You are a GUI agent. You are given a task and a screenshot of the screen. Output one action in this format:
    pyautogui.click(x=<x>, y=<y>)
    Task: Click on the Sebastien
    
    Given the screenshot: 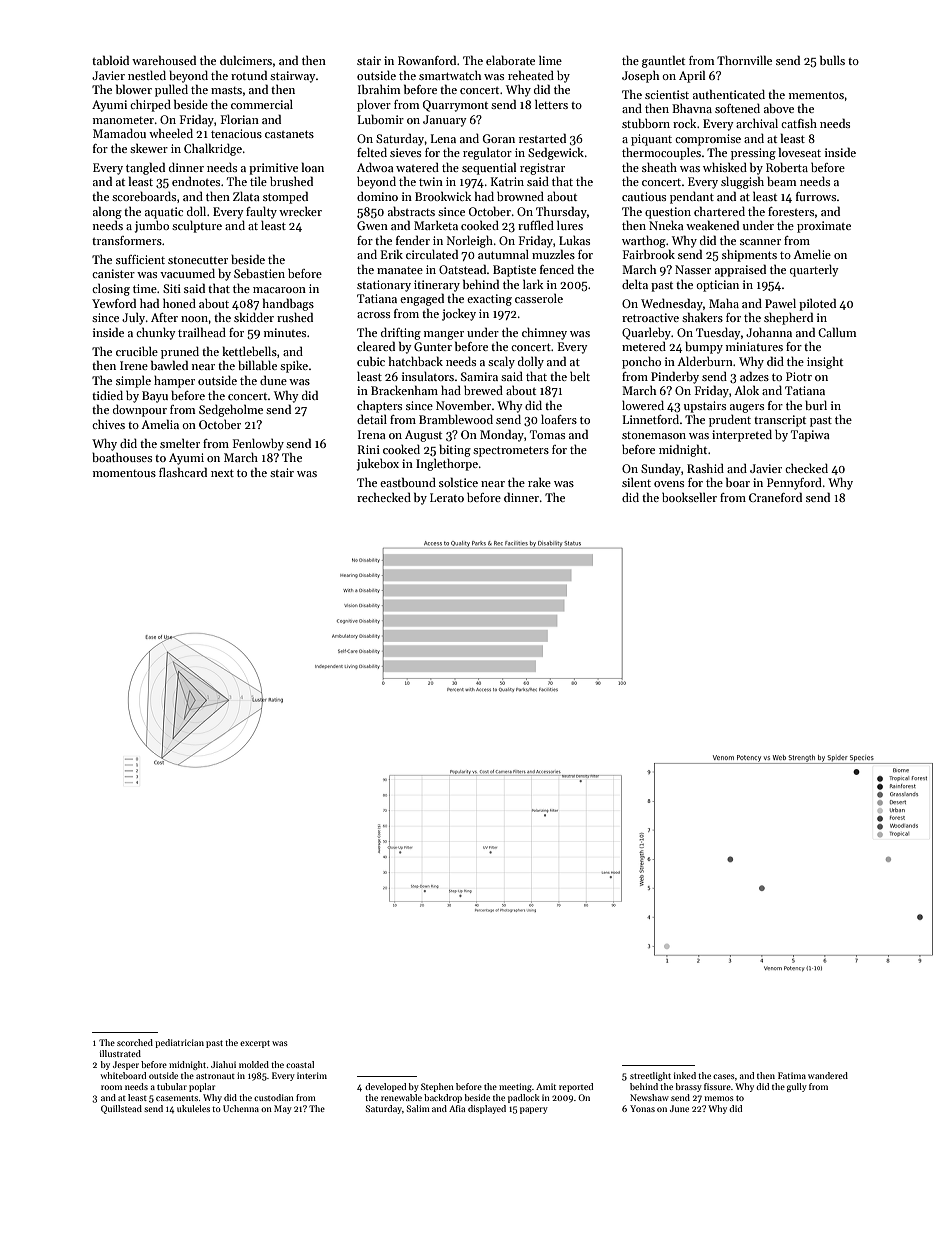 What is the action you would take?
    pyautogui.click(x=259, y=273)
